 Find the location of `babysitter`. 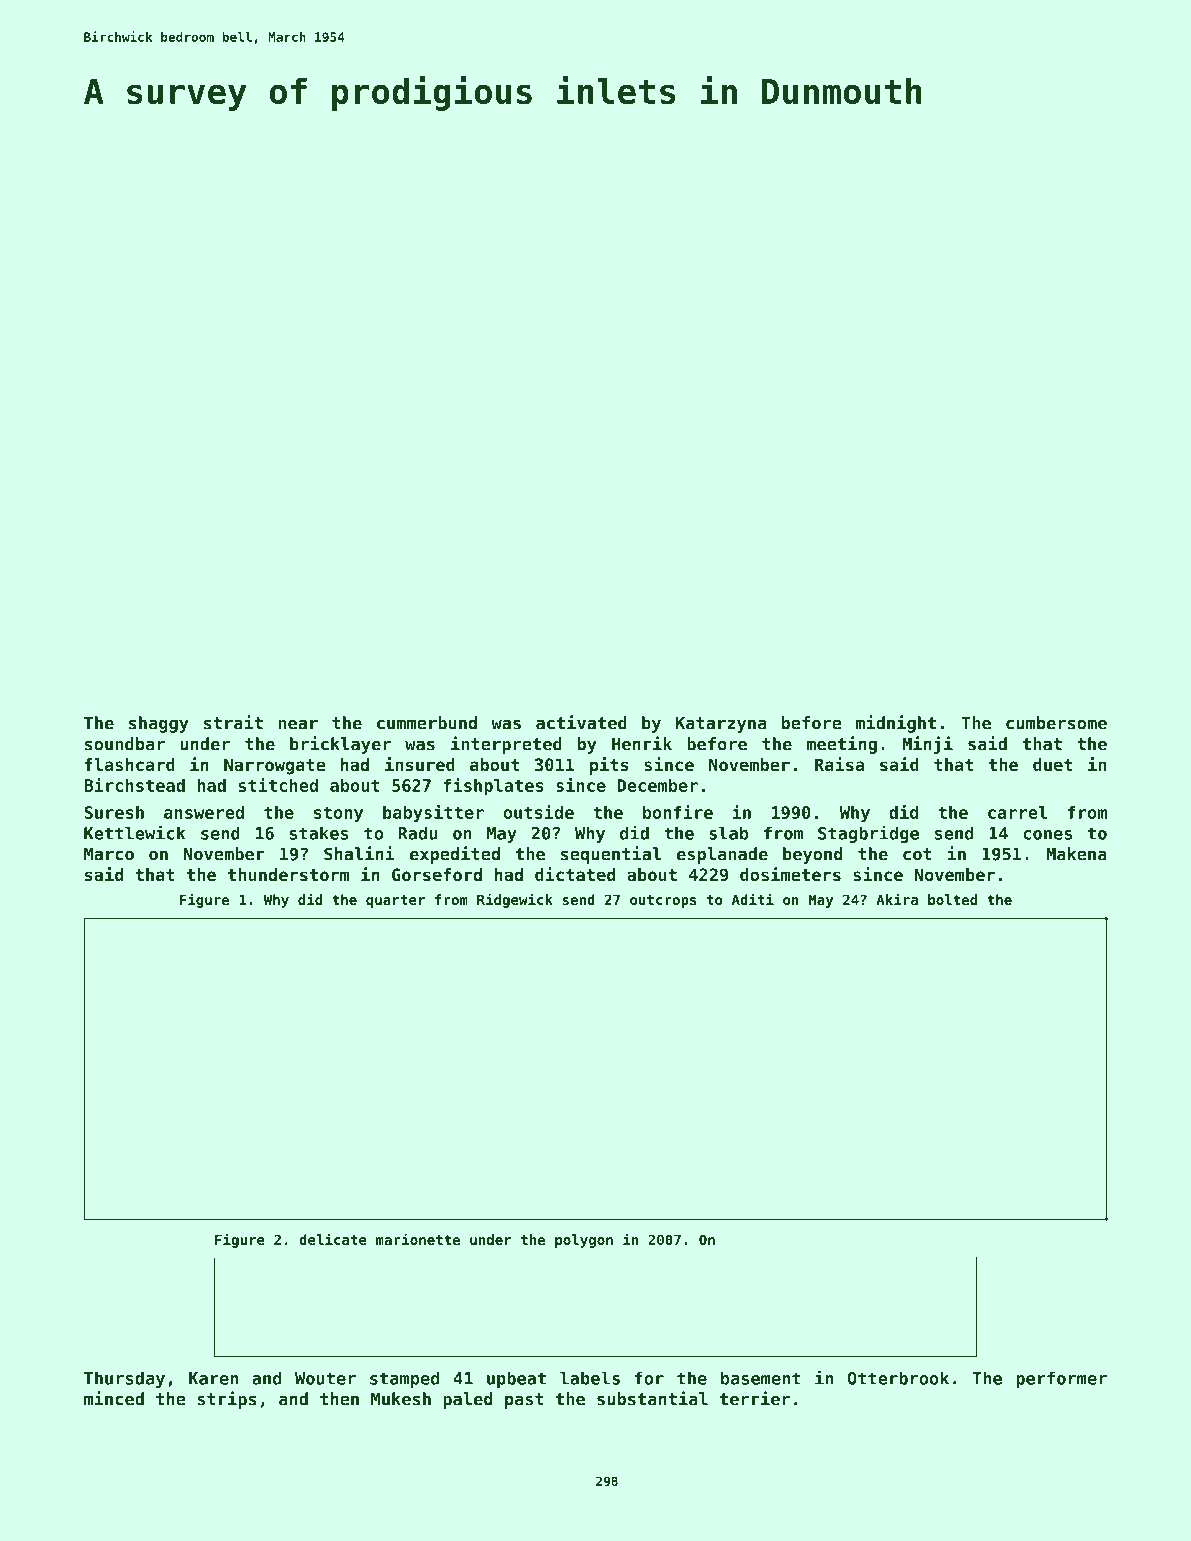

babysitter is located at coordinates (433, 814).
